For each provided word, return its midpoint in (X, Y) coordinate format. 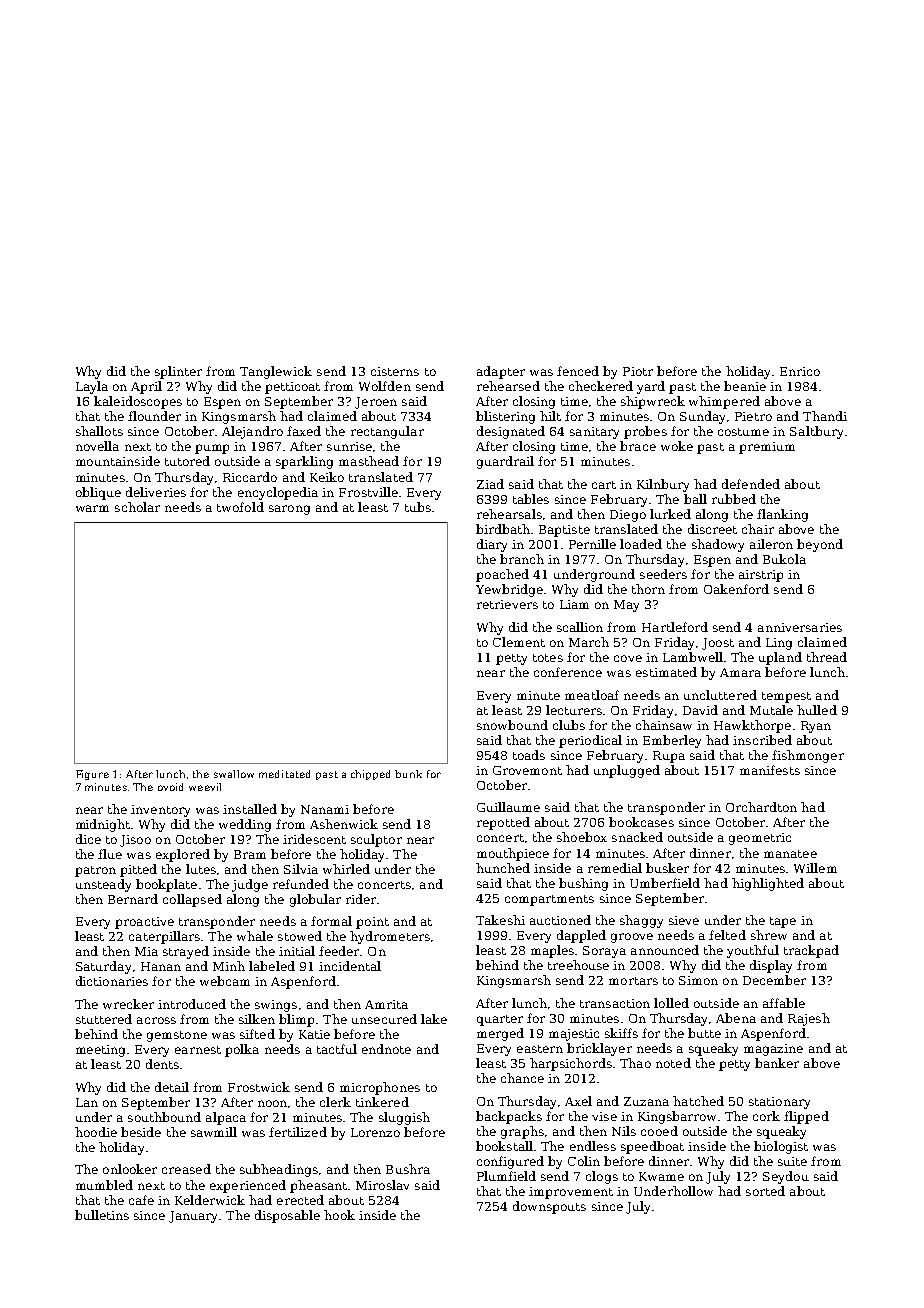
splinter (178, 372)
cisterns (395, 371)
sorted (765, 1191)
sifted (257, 1034)
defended (751, 484)
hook (339, 1215)
